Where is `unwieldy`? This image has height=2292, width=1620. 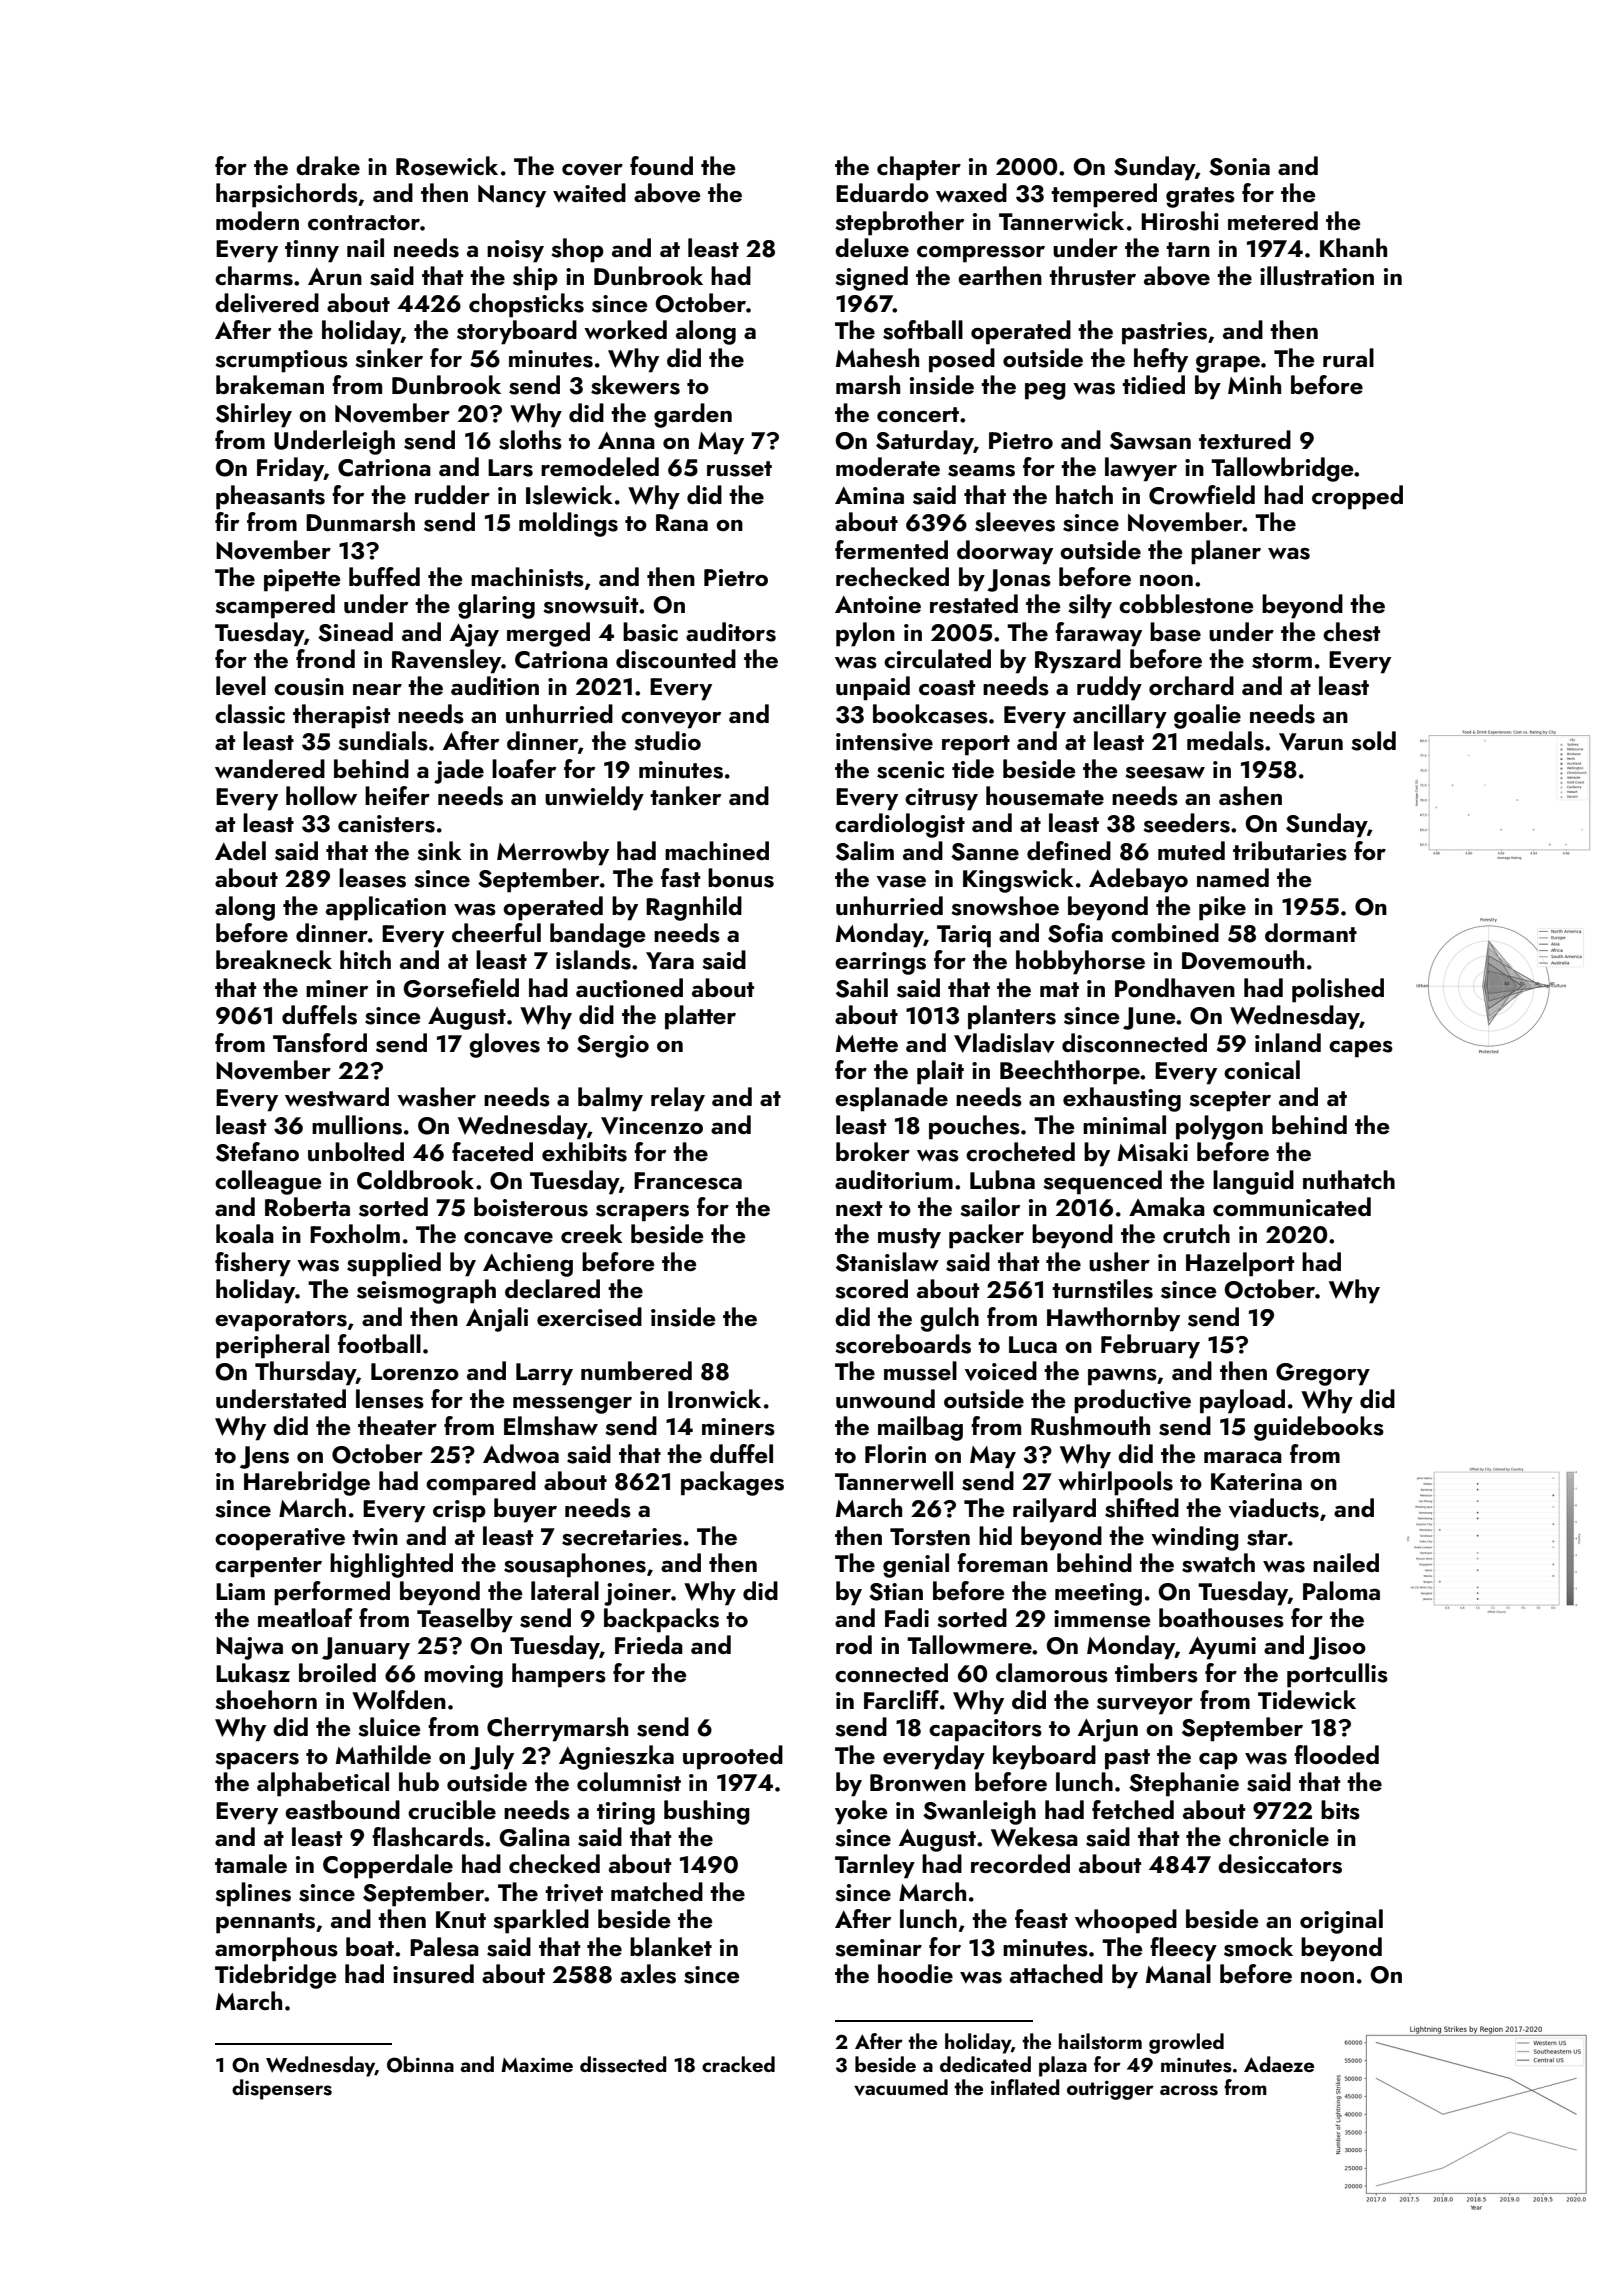
unwieldy is located at coordinates (594, 798).
